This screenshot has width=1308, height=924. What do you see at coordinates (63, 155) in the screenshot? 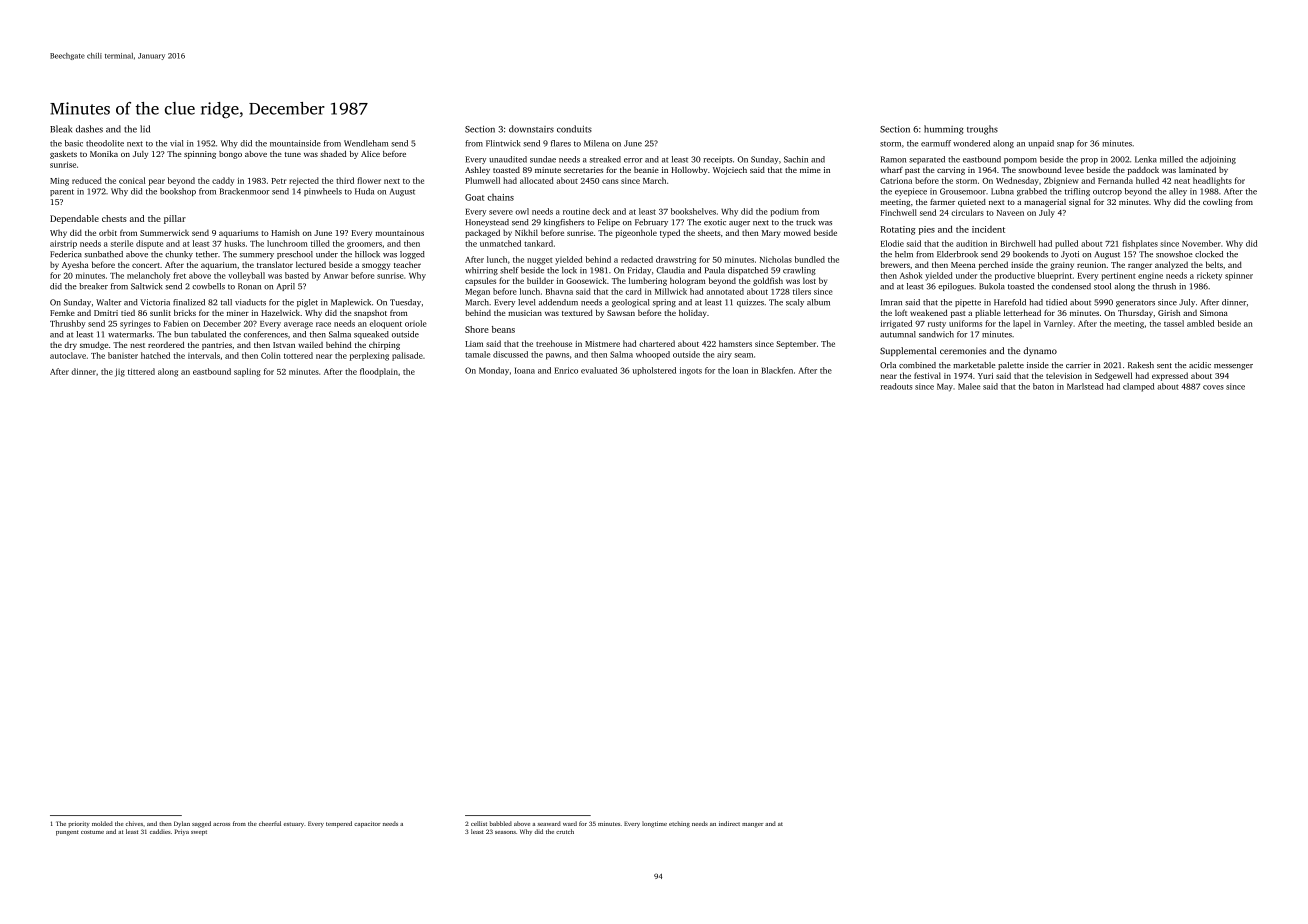
I see `gaskets` at bounding box center [63, 155].
